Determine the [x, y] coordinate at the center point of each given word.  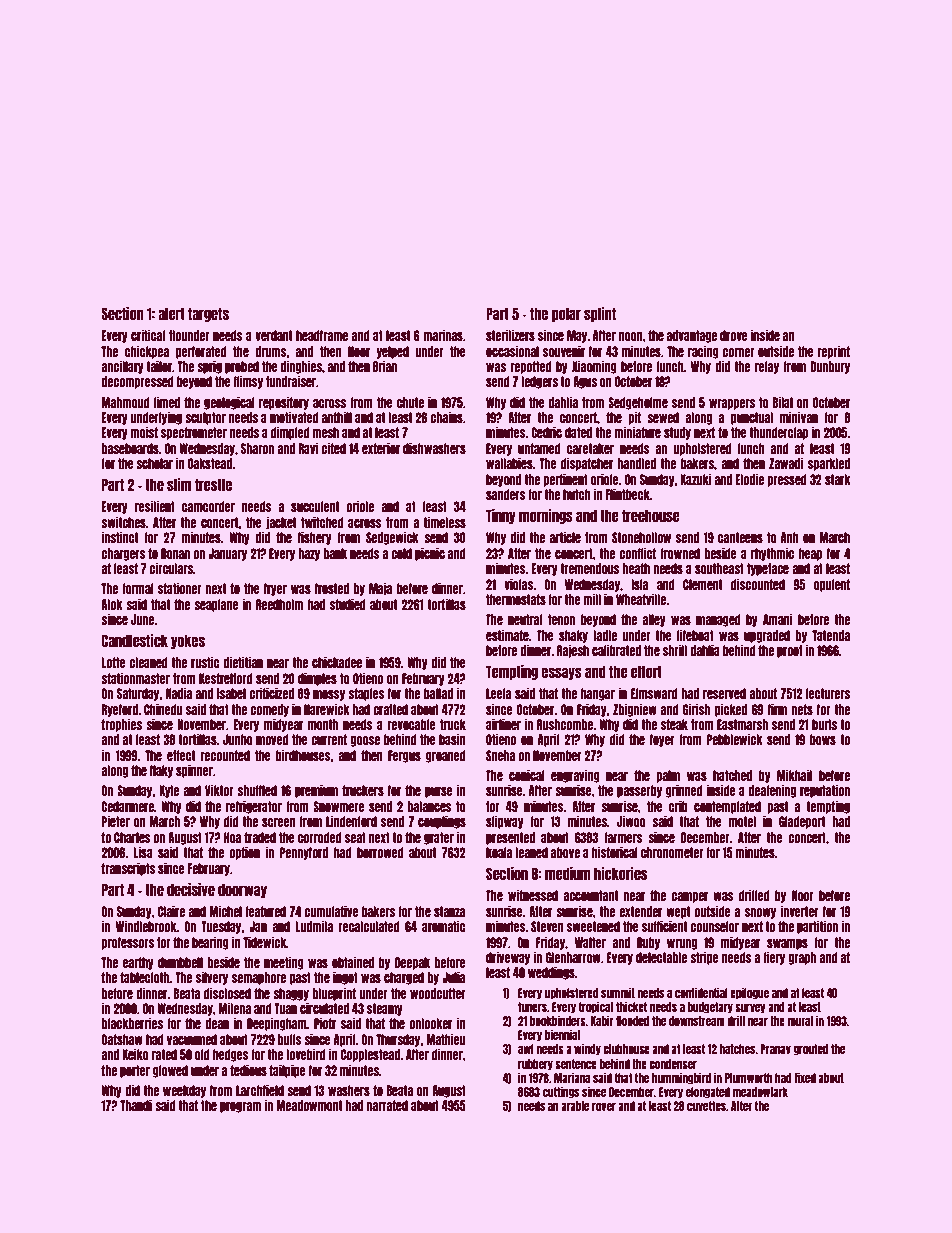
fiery [774, 958]
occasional [512, 351]
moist [144, 432]
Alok [112, 604]
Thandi [136, 1105]
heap [810, 554]
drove [734, 335]
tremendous [590, 568]
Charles [132, 837]
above [565, 852]
